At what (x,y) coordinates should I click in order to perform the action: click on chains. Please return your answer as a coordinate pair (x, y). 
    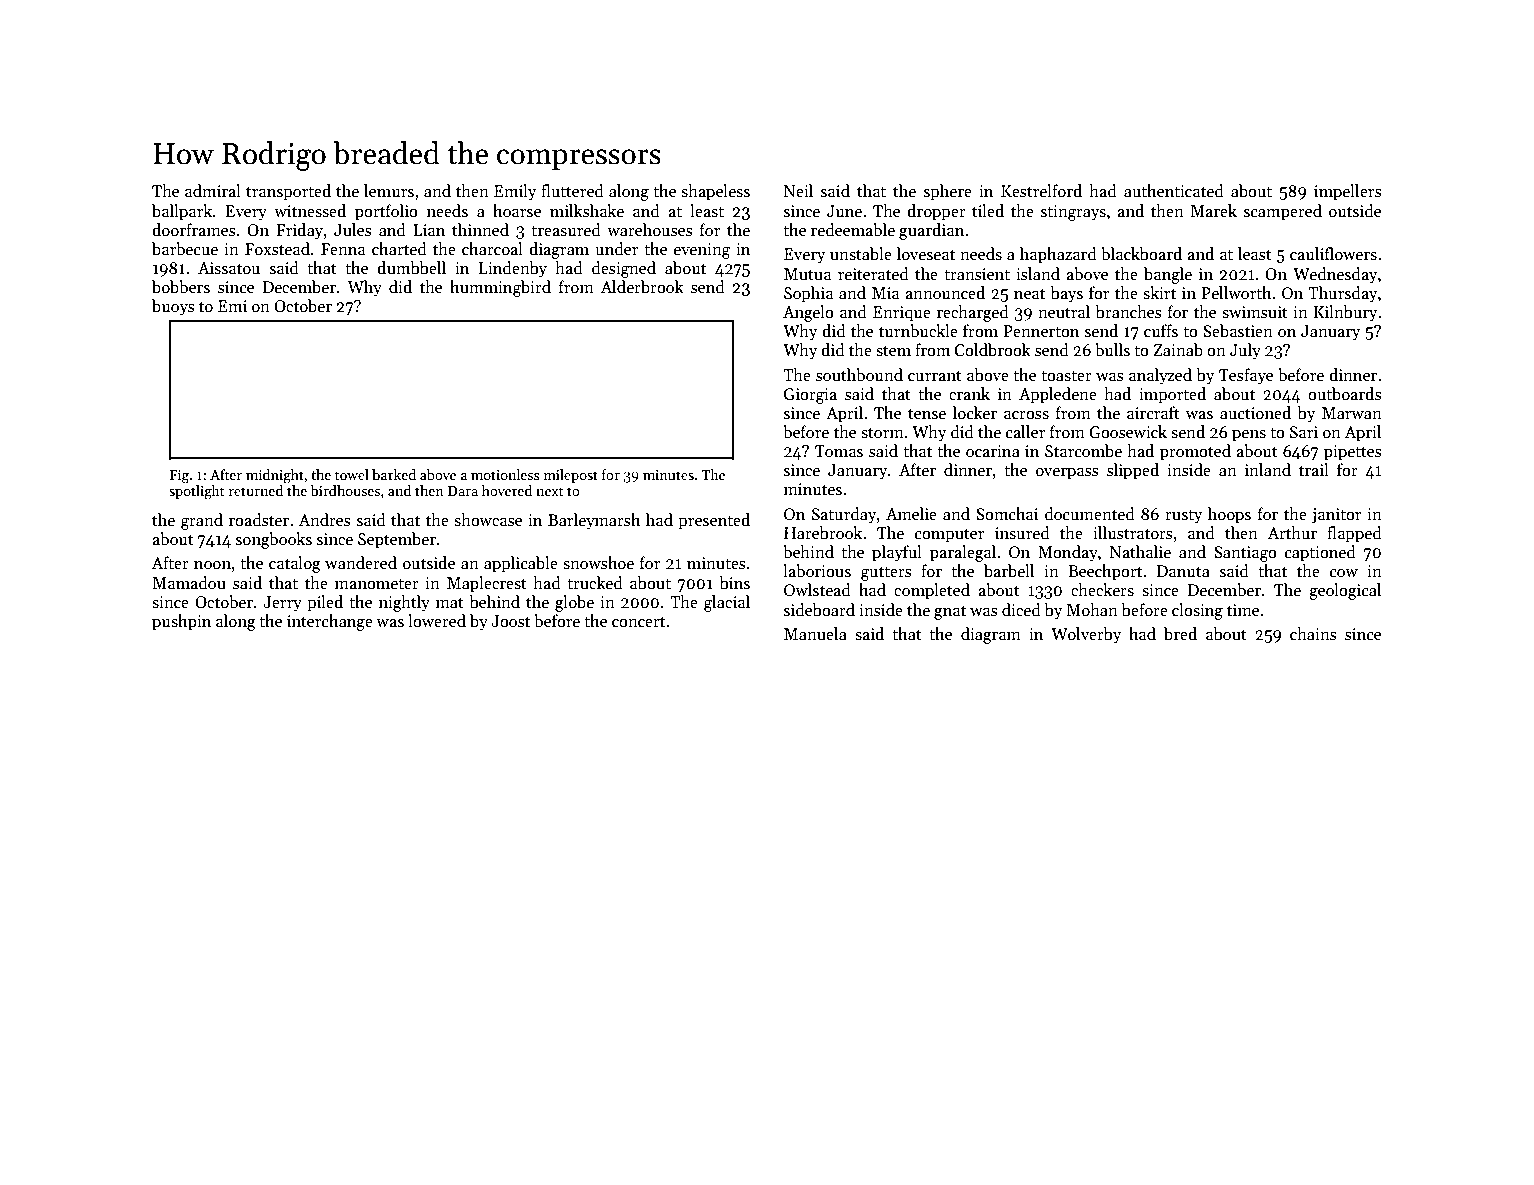
    Looking at the image, I should click on (1313, 633).
